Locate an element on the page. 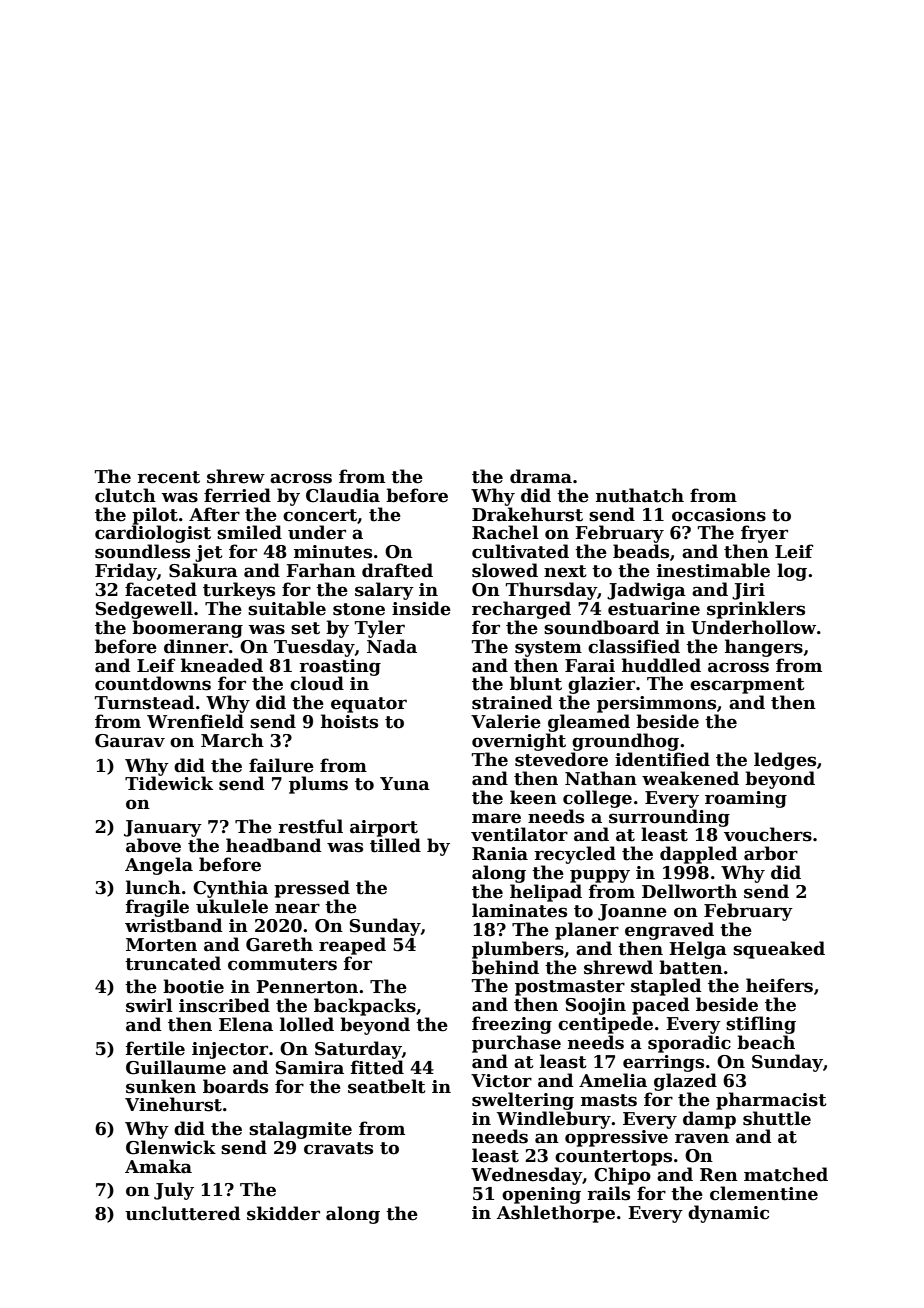  Drakehurst is located at coordinates (527, 514).
